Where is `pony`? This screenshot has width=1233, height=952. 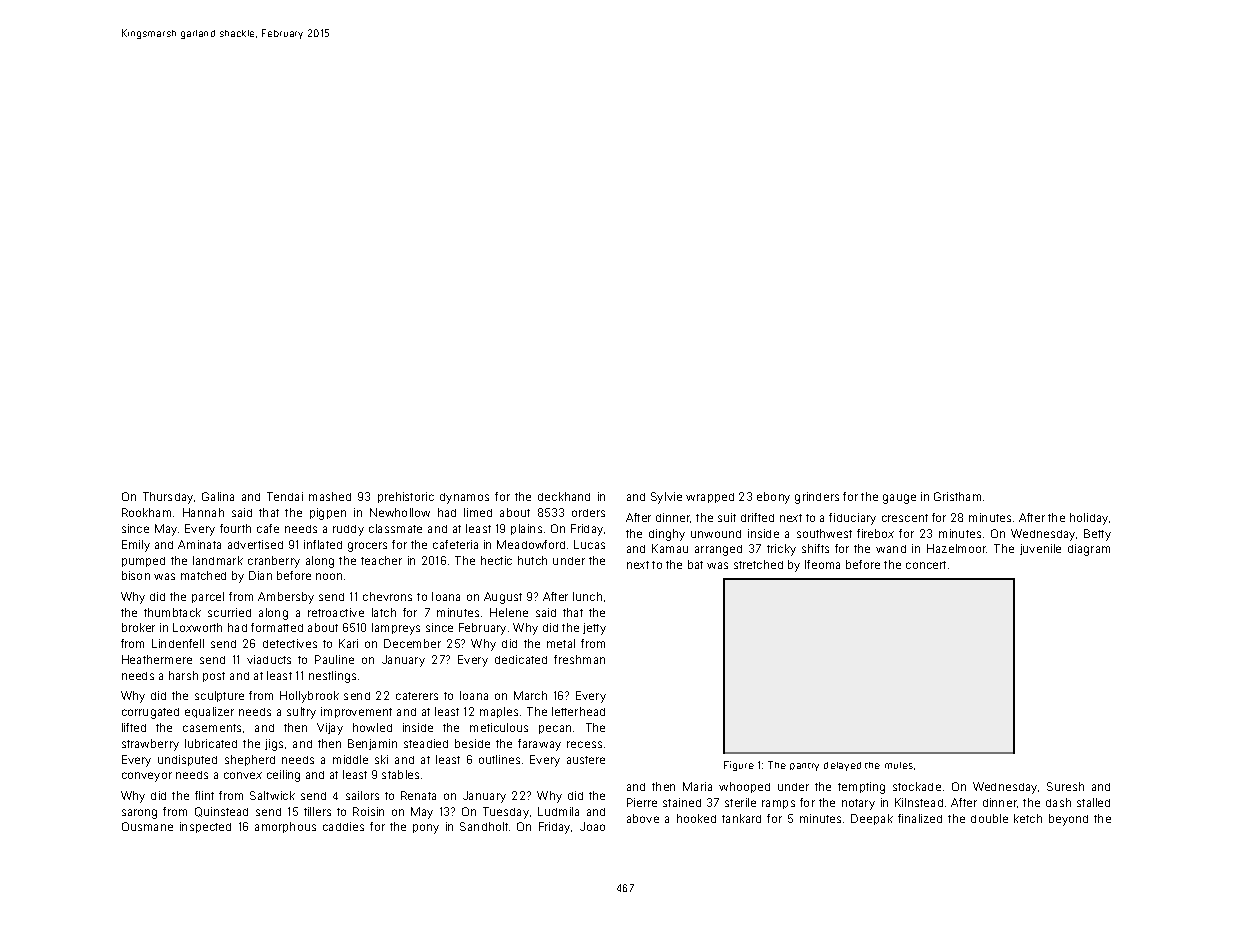
pony is located at coordinates (426, 829).
